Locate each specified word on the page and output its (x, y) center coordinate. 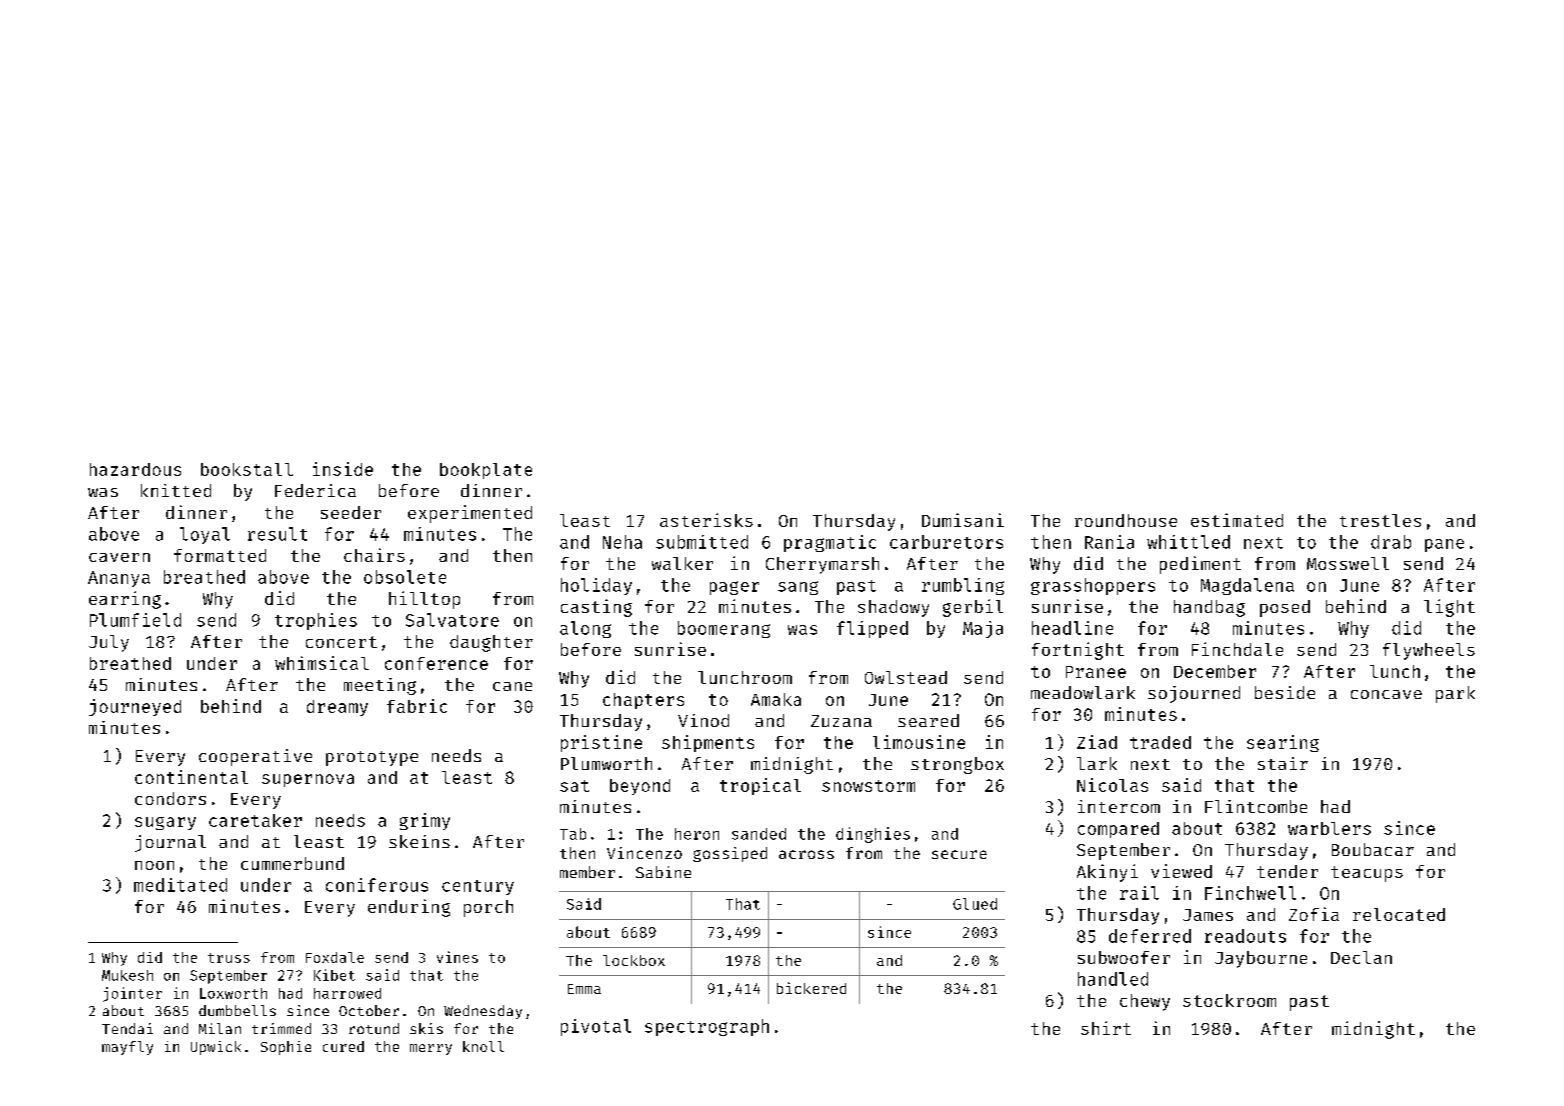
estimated (1237, 520)
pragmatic (830, 543)
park (1455, 694)
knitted (176, 490)
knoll (483, 1046)
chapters (643, 701)
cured (343, 1046)
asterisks (706, 520)
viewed (1181, 871)
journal (170, 843)
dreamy (337, 708)
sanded (759, 834)
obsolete (405, 577)
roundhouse (1126, 520)
